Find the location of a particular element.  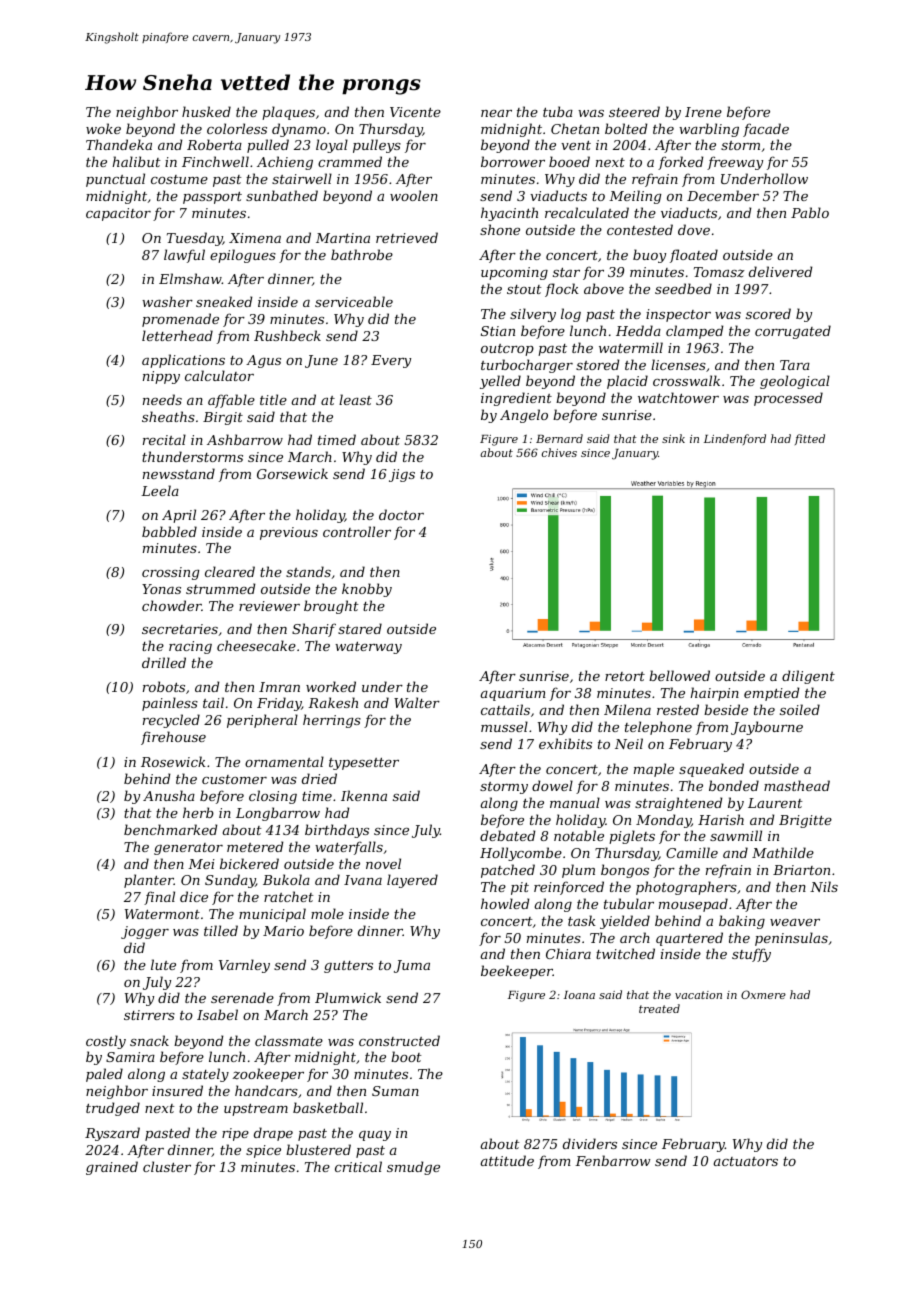

tilled is located at coordinates (221, 930).
